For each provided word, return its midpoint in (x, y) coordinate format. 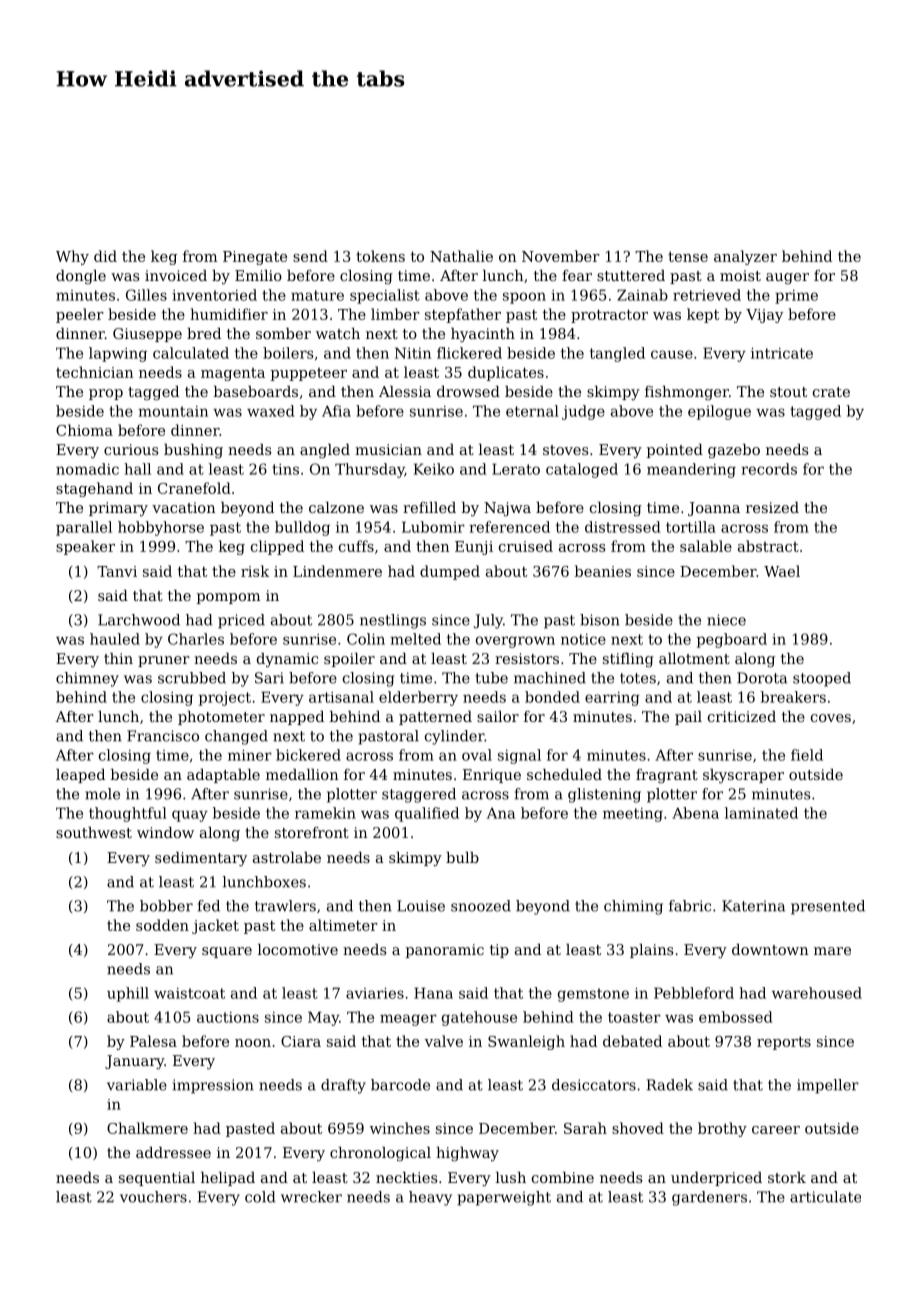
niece (726, 620)
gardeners (709, 1198)
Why (72, 257)
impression (213, 1086)
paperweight (504, 1198)
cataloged (582, 470)
